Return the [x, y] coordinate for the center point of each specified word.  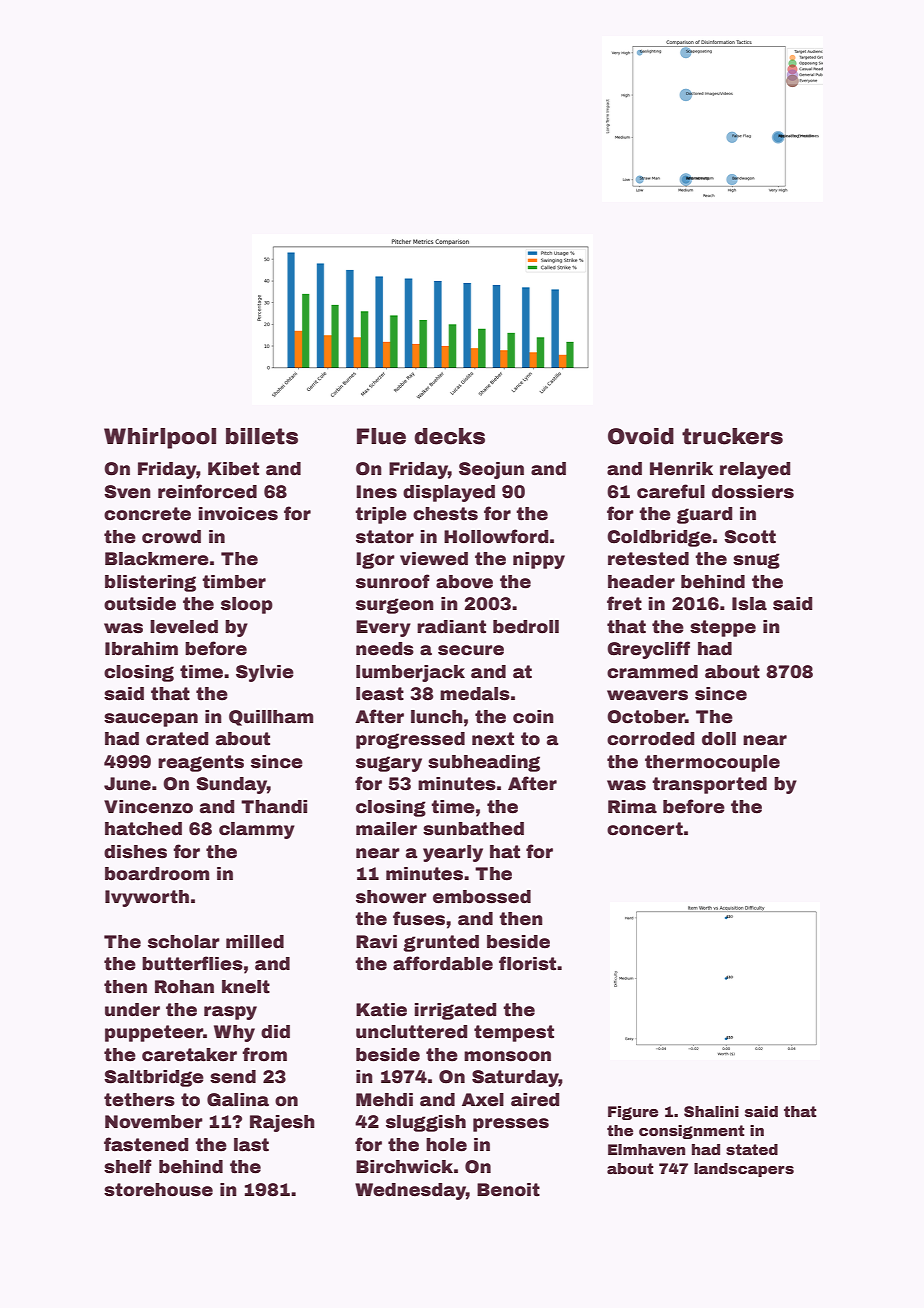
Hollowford [496, 536]
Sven [127, 492]
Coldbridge [659, 538]
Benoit [508, 1190]
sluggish [426, 1123]
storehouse [158, 1190]
